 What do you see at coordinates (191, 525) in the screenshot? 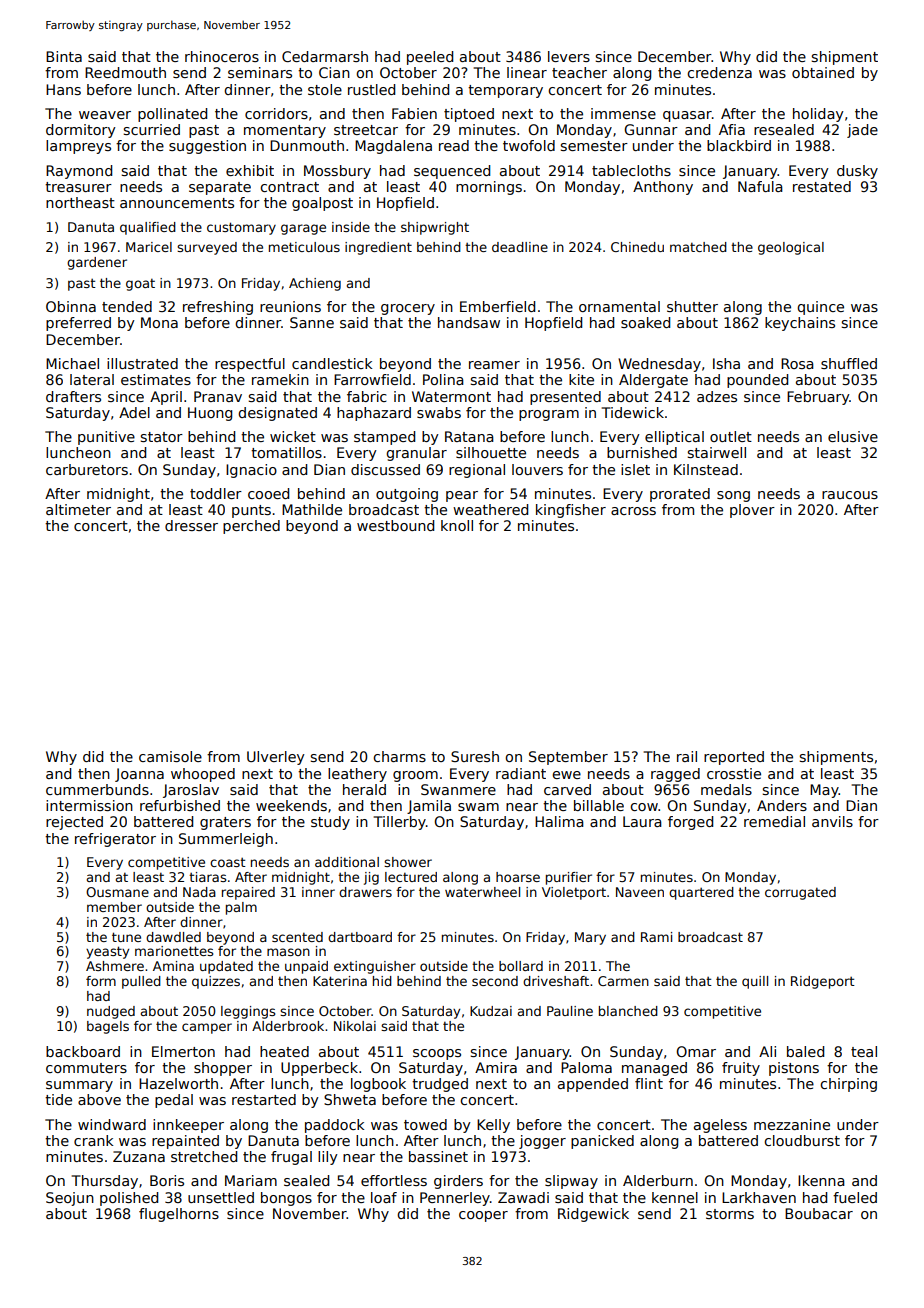
I see `dresser` at bounding box center [191, 525].
